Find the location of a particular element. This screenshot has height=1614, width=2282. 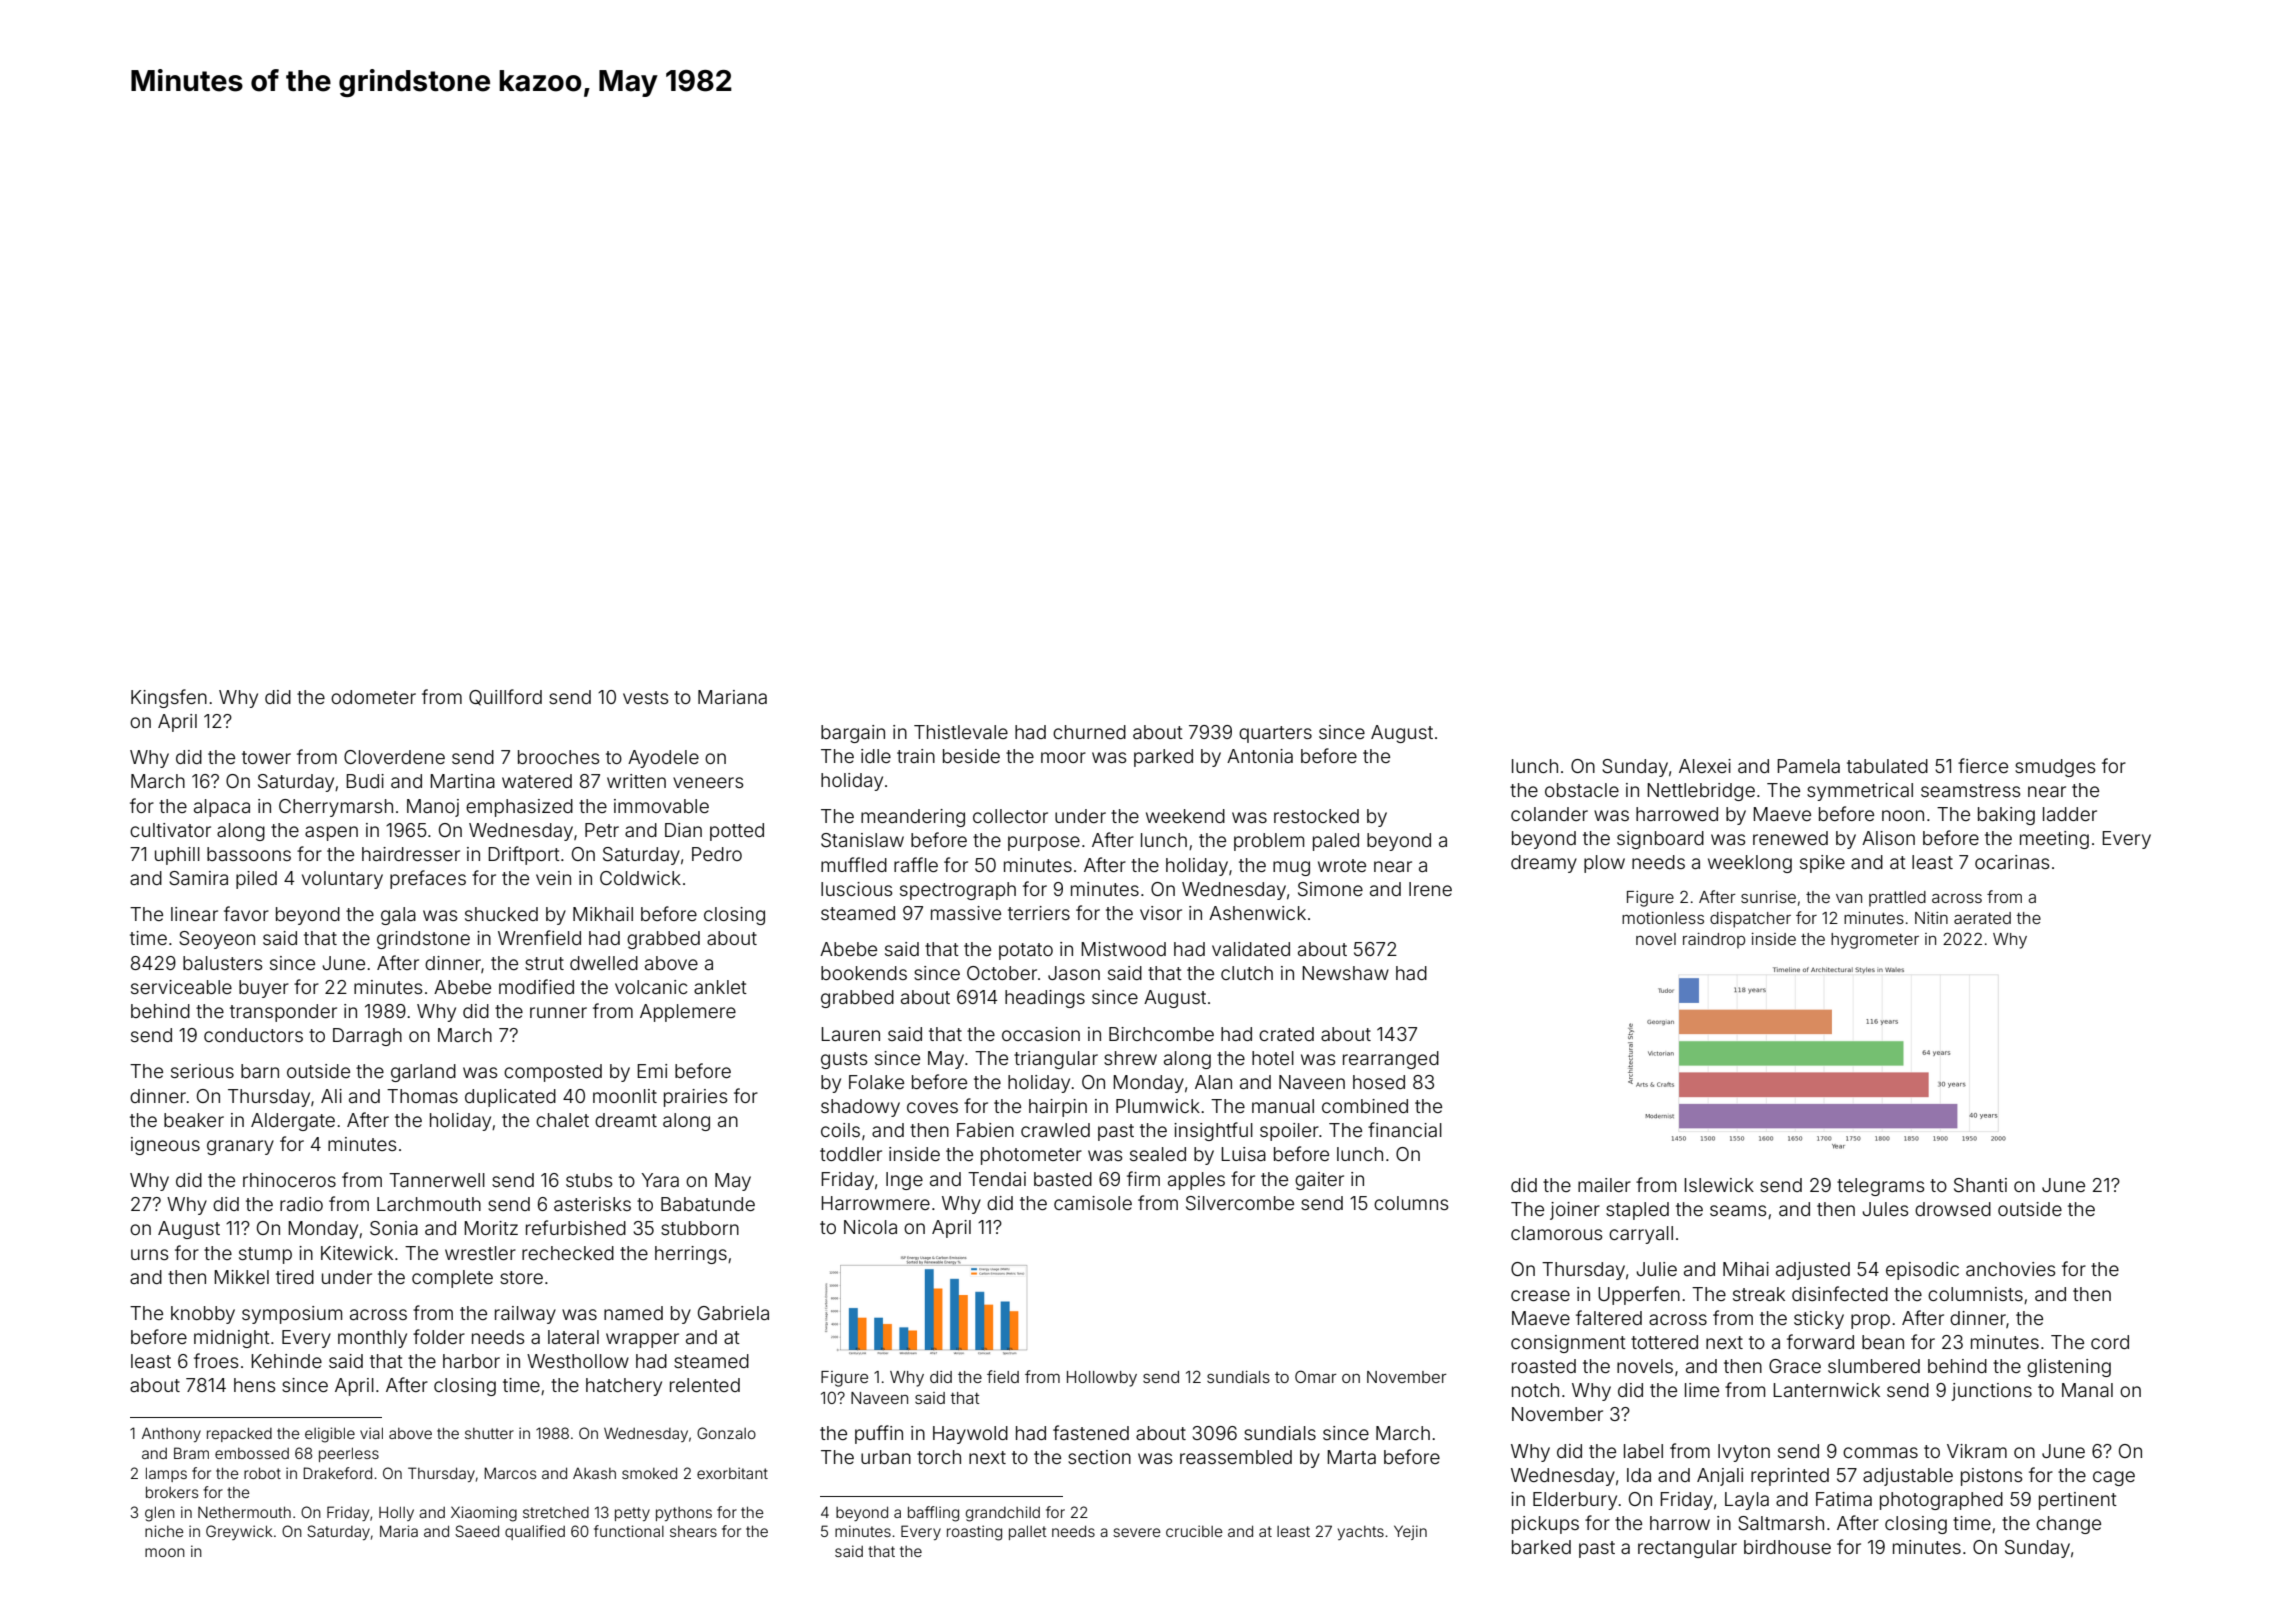

streak is located at coordinates (1759, 1294).
